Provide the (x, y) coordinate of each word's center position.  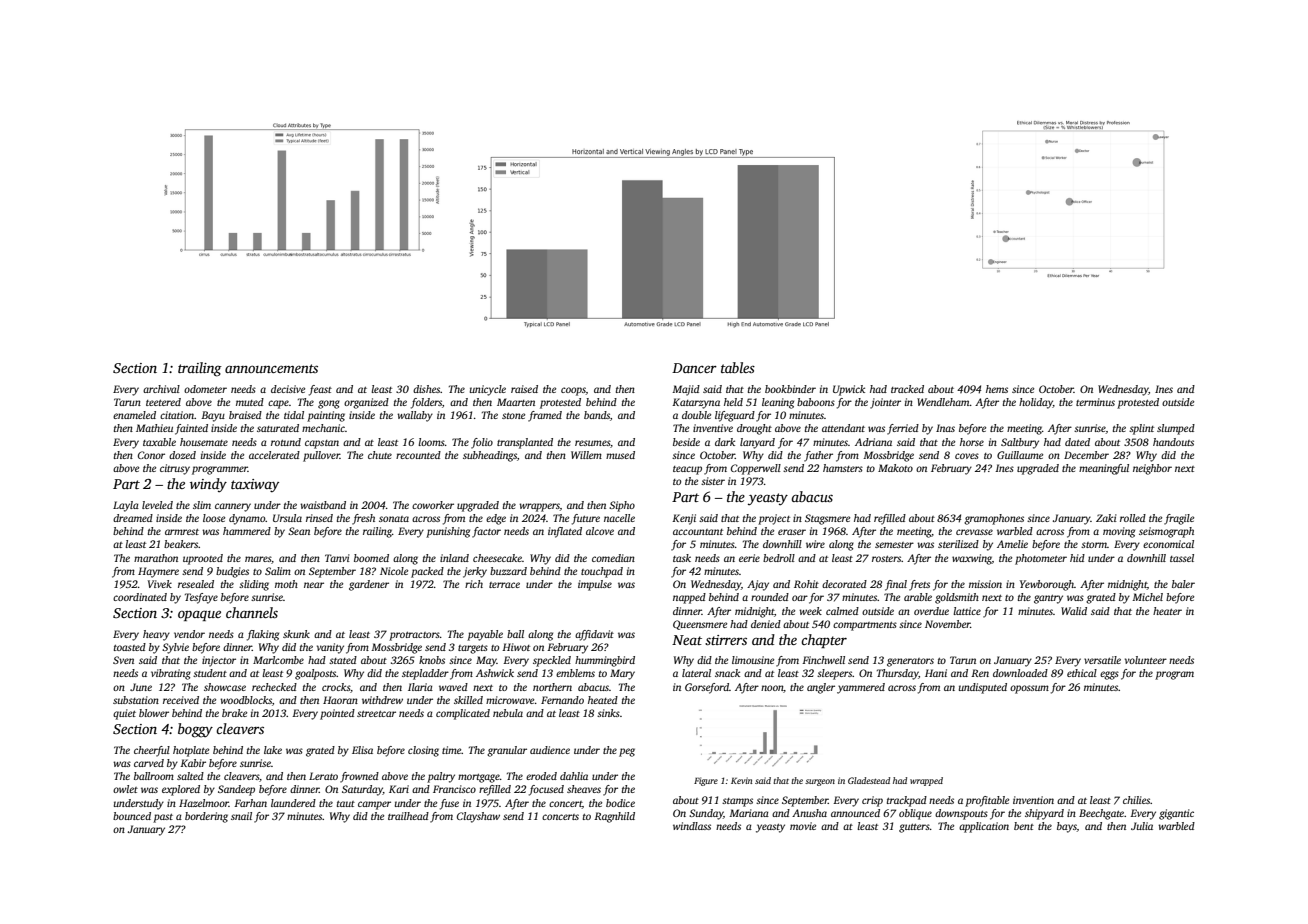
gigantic (1176, 814)
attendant (843, 428)
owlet (125, 789)
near (314, 585)
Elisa (362, 750)
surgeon (820, 782)
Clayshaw (478, 817)
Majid (686, 390)
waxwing (972, 559)
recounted (418, 455)
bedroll (779, 558)
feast (320, 390)
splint (1141, 429)
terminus (1095, 402)
